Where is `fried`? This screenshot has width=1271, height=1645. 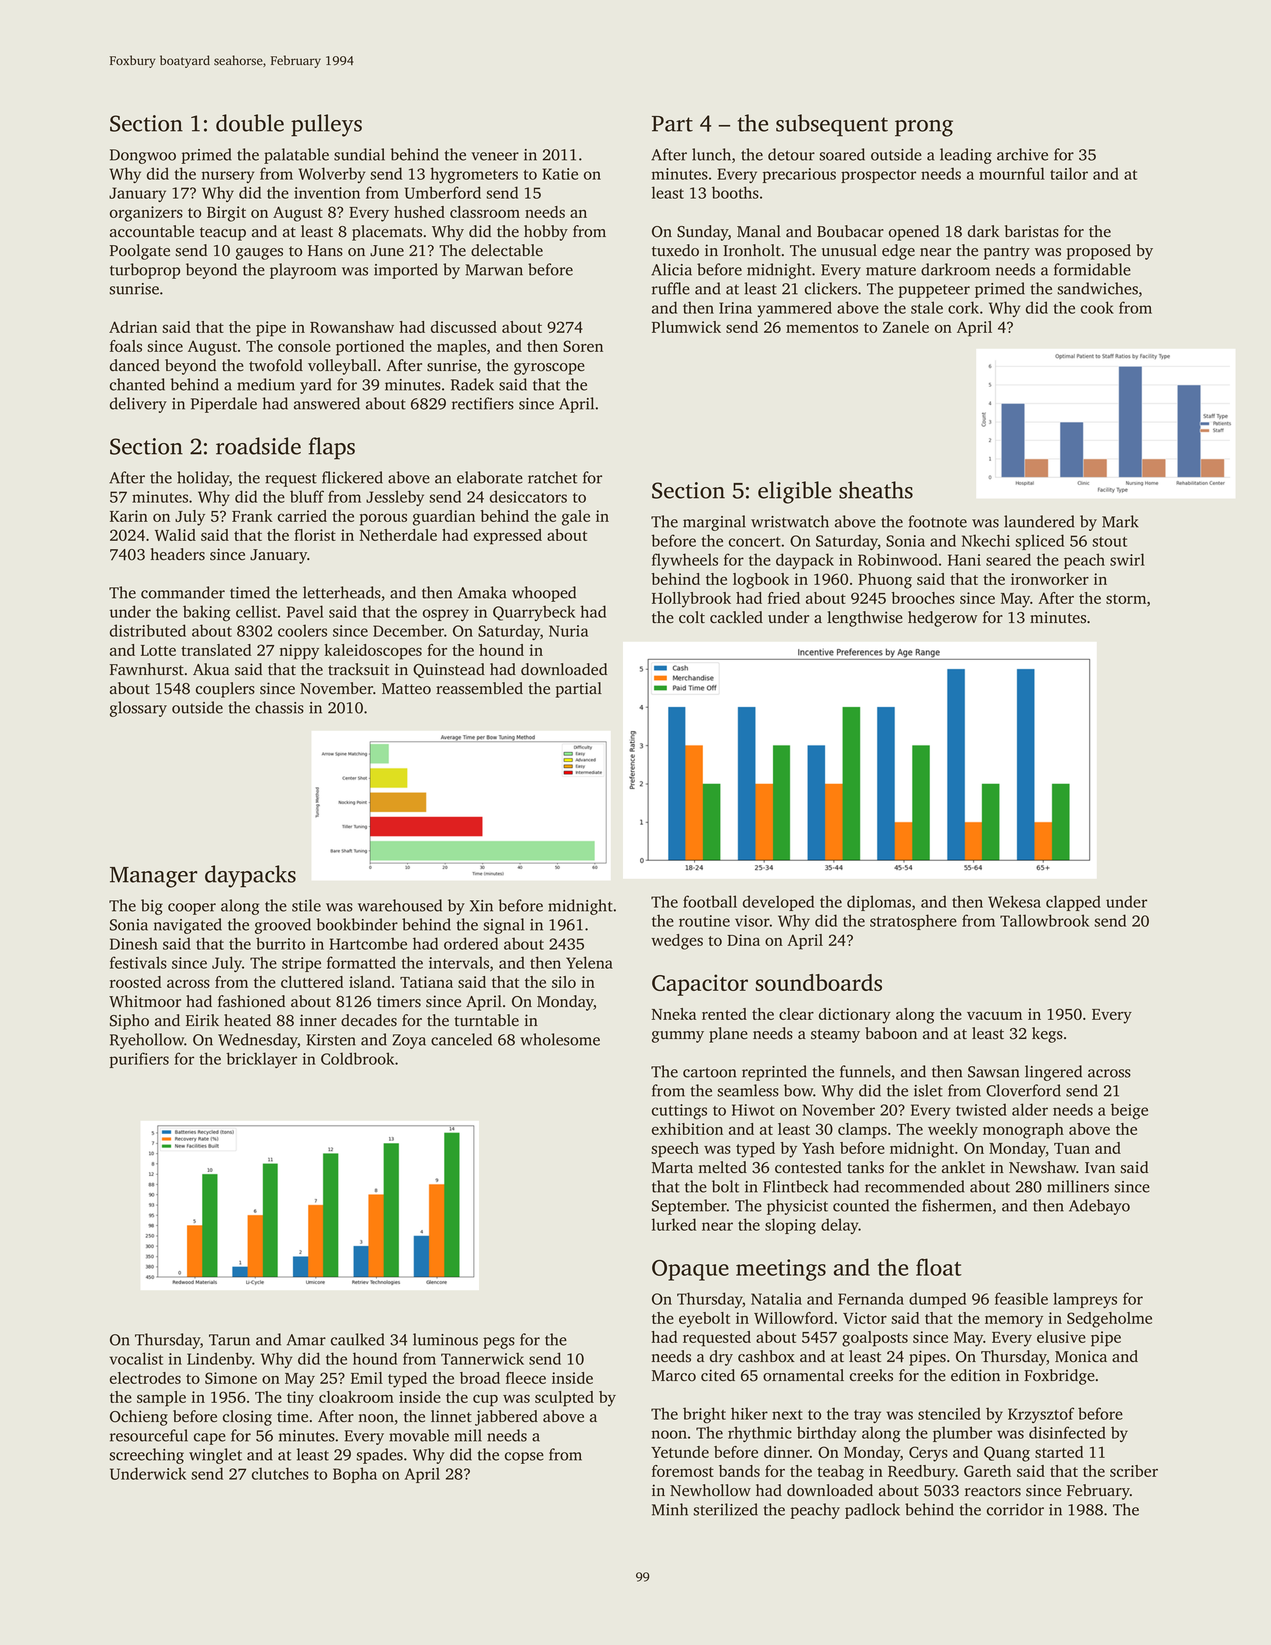
fried is located at coordinates (784, 598).
